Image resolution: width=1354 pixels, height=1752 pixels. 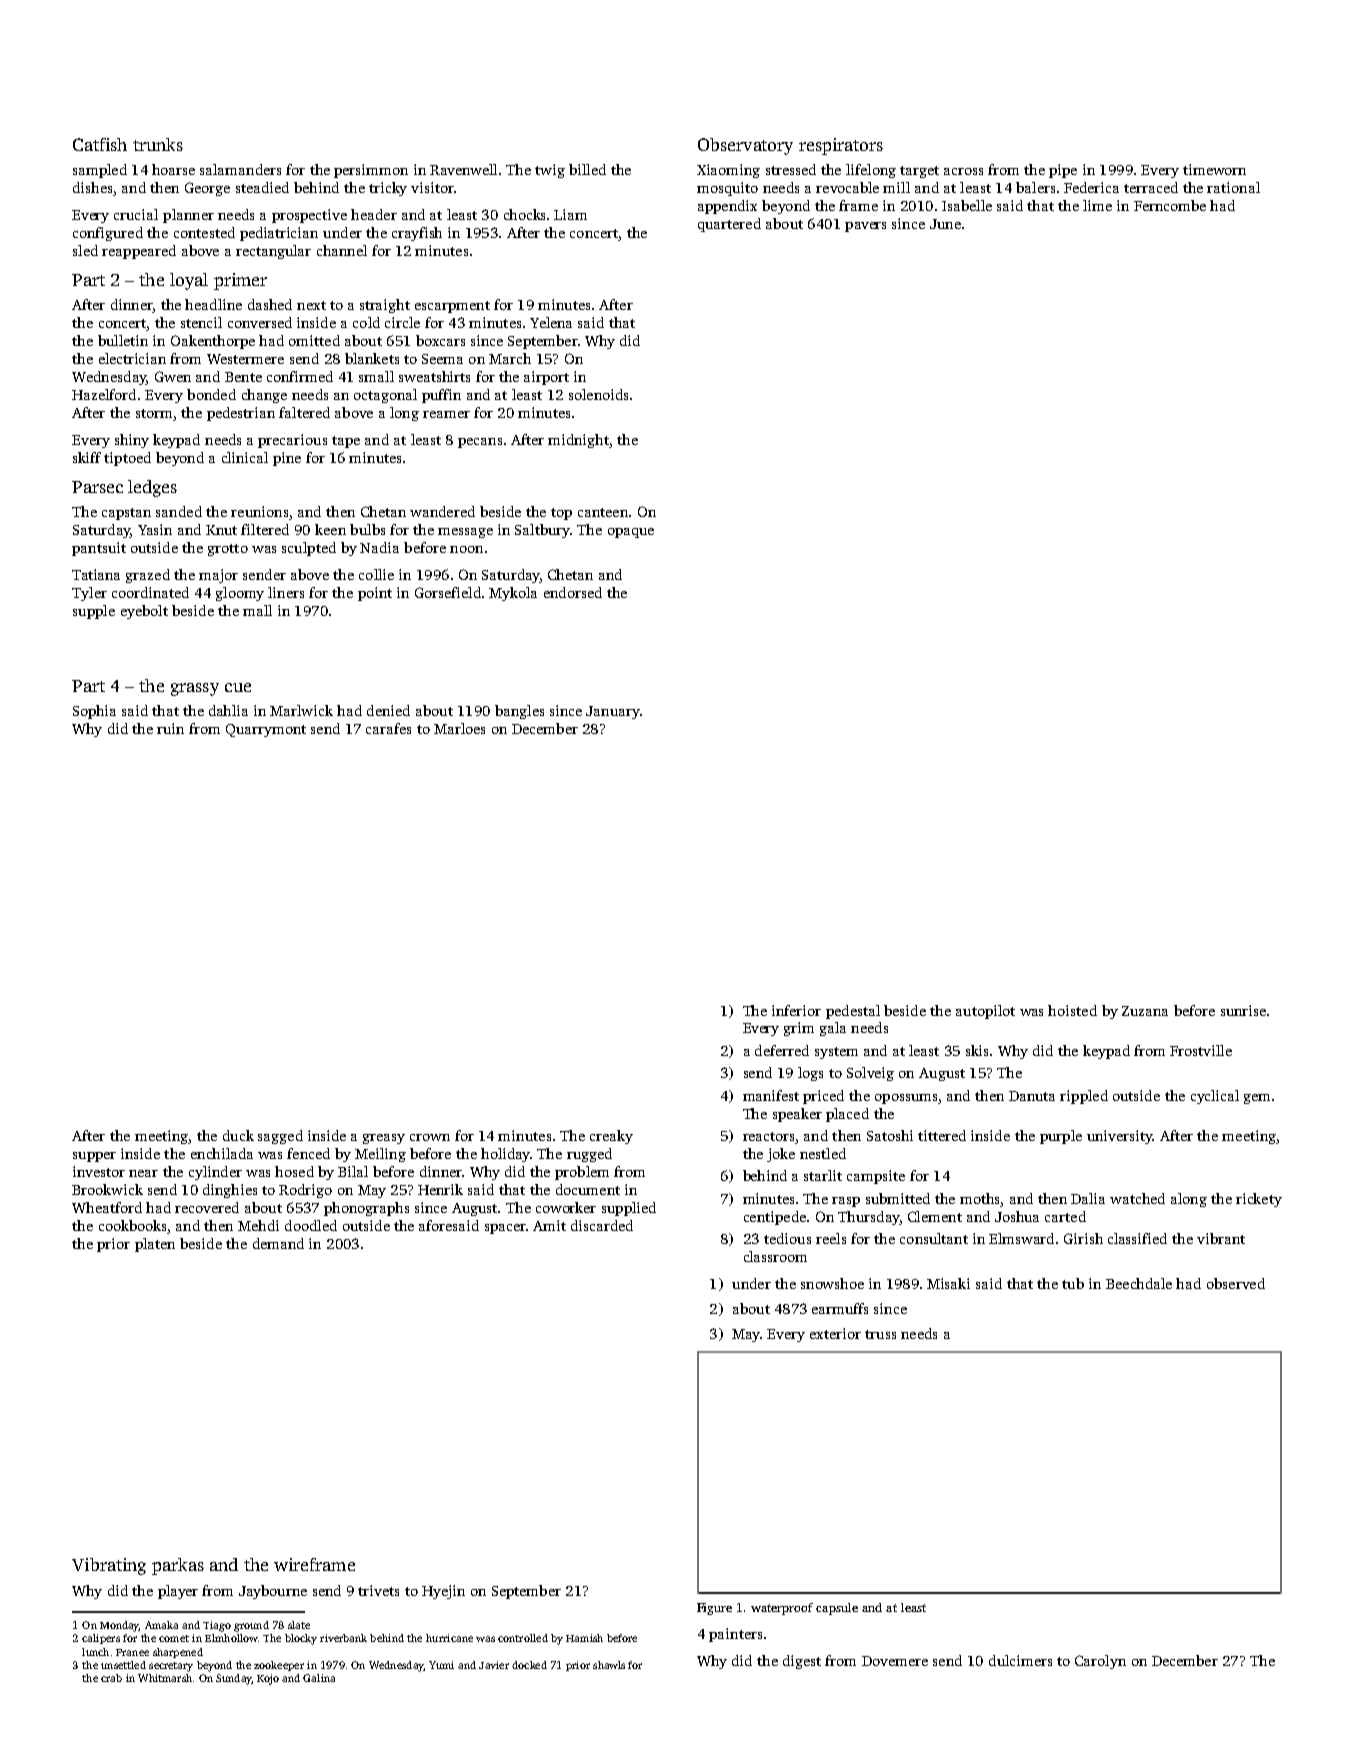 What do you see at coordinates (1145, 1011) in the page?
I see `Zuzana` at bounding box center [1145, 1011].
